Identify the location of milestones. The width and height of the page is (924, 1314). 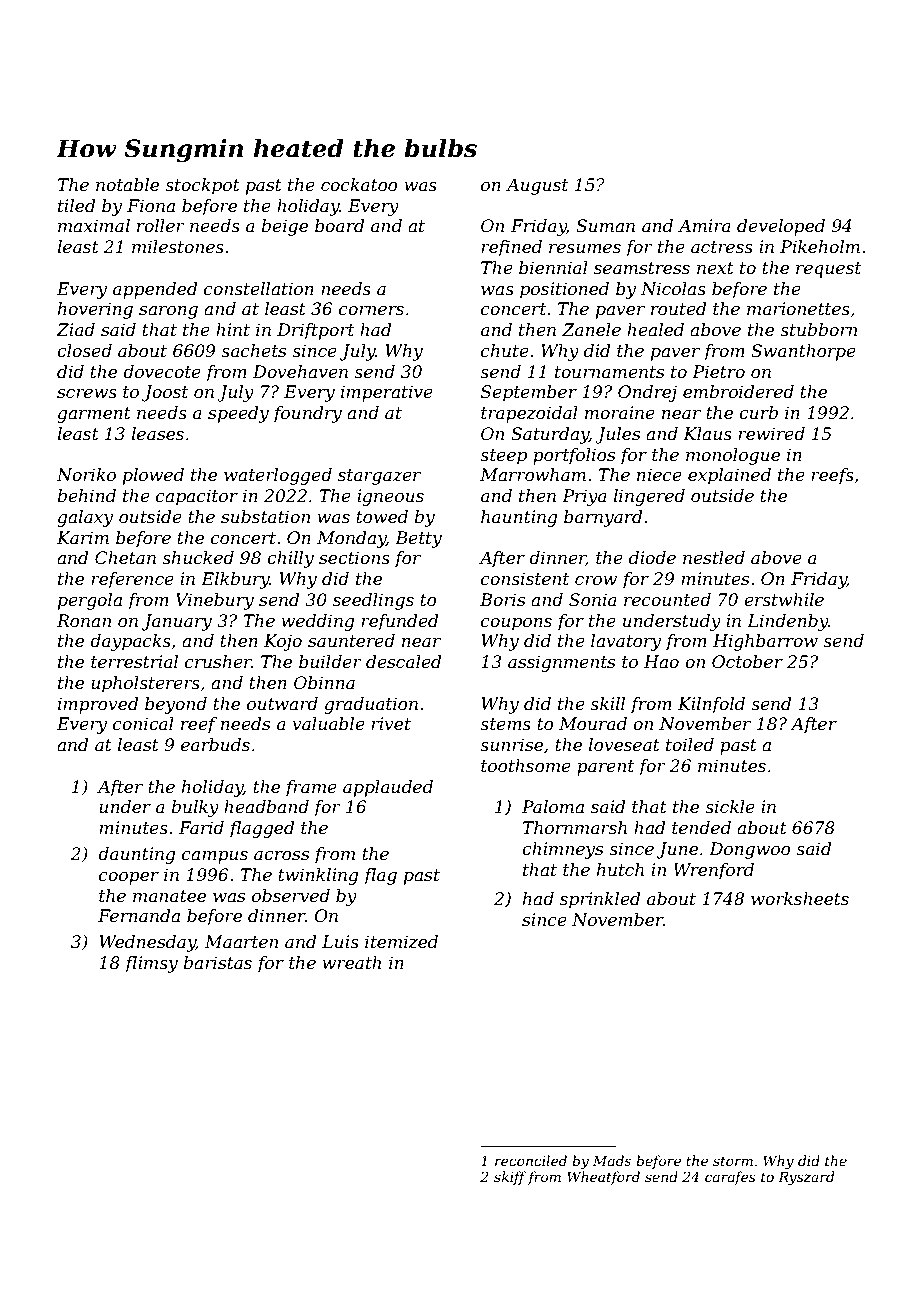
(178, 247).
